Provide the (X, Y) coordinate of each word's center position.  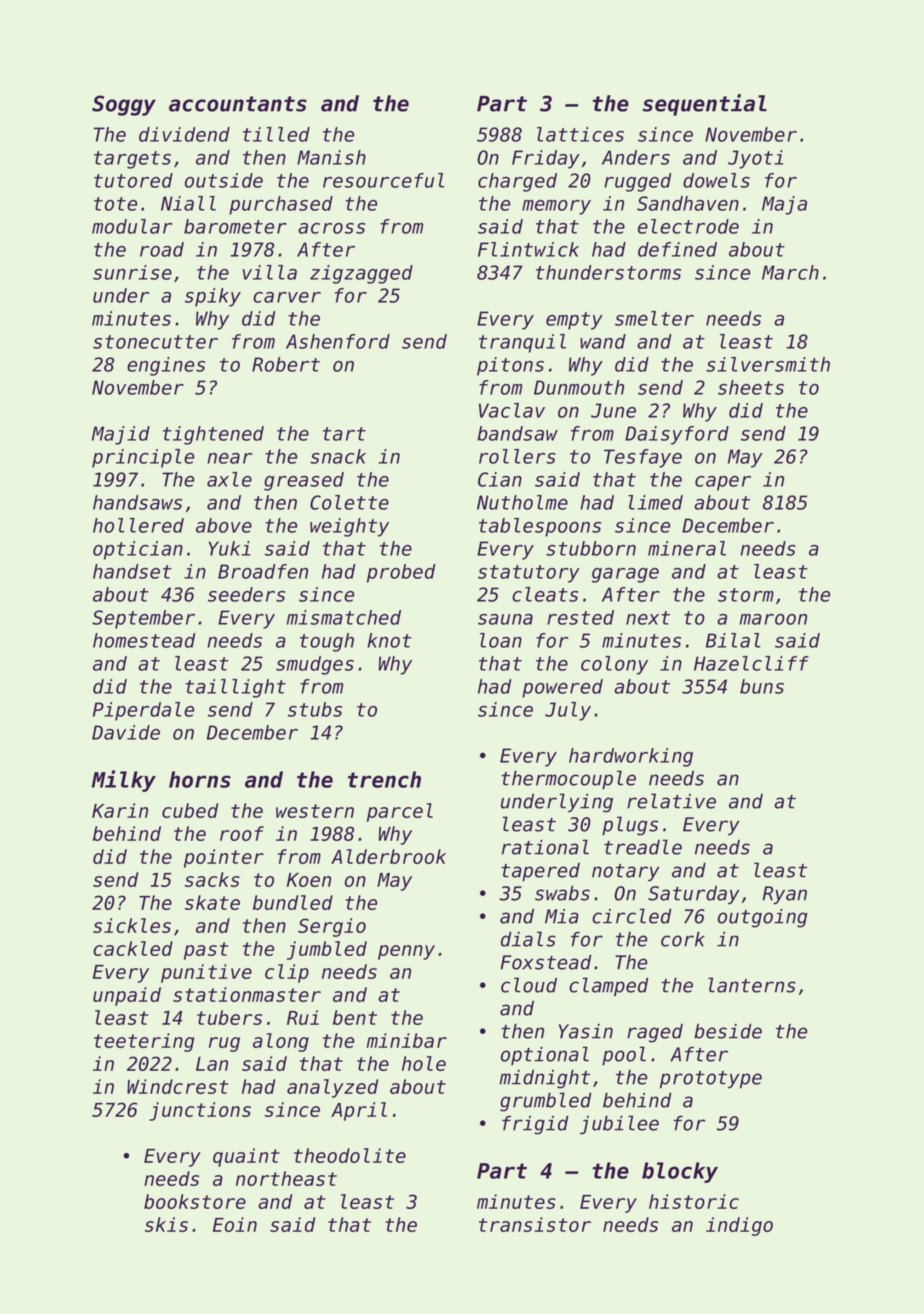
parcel (400, 812)
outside (224, 180)
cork (683, 939)
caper (723, 483)
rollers (517, 456)
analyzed (332, 1088)
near (229, 458)
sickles (132, 925)
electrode (688, 226)
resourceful (383, 180)
